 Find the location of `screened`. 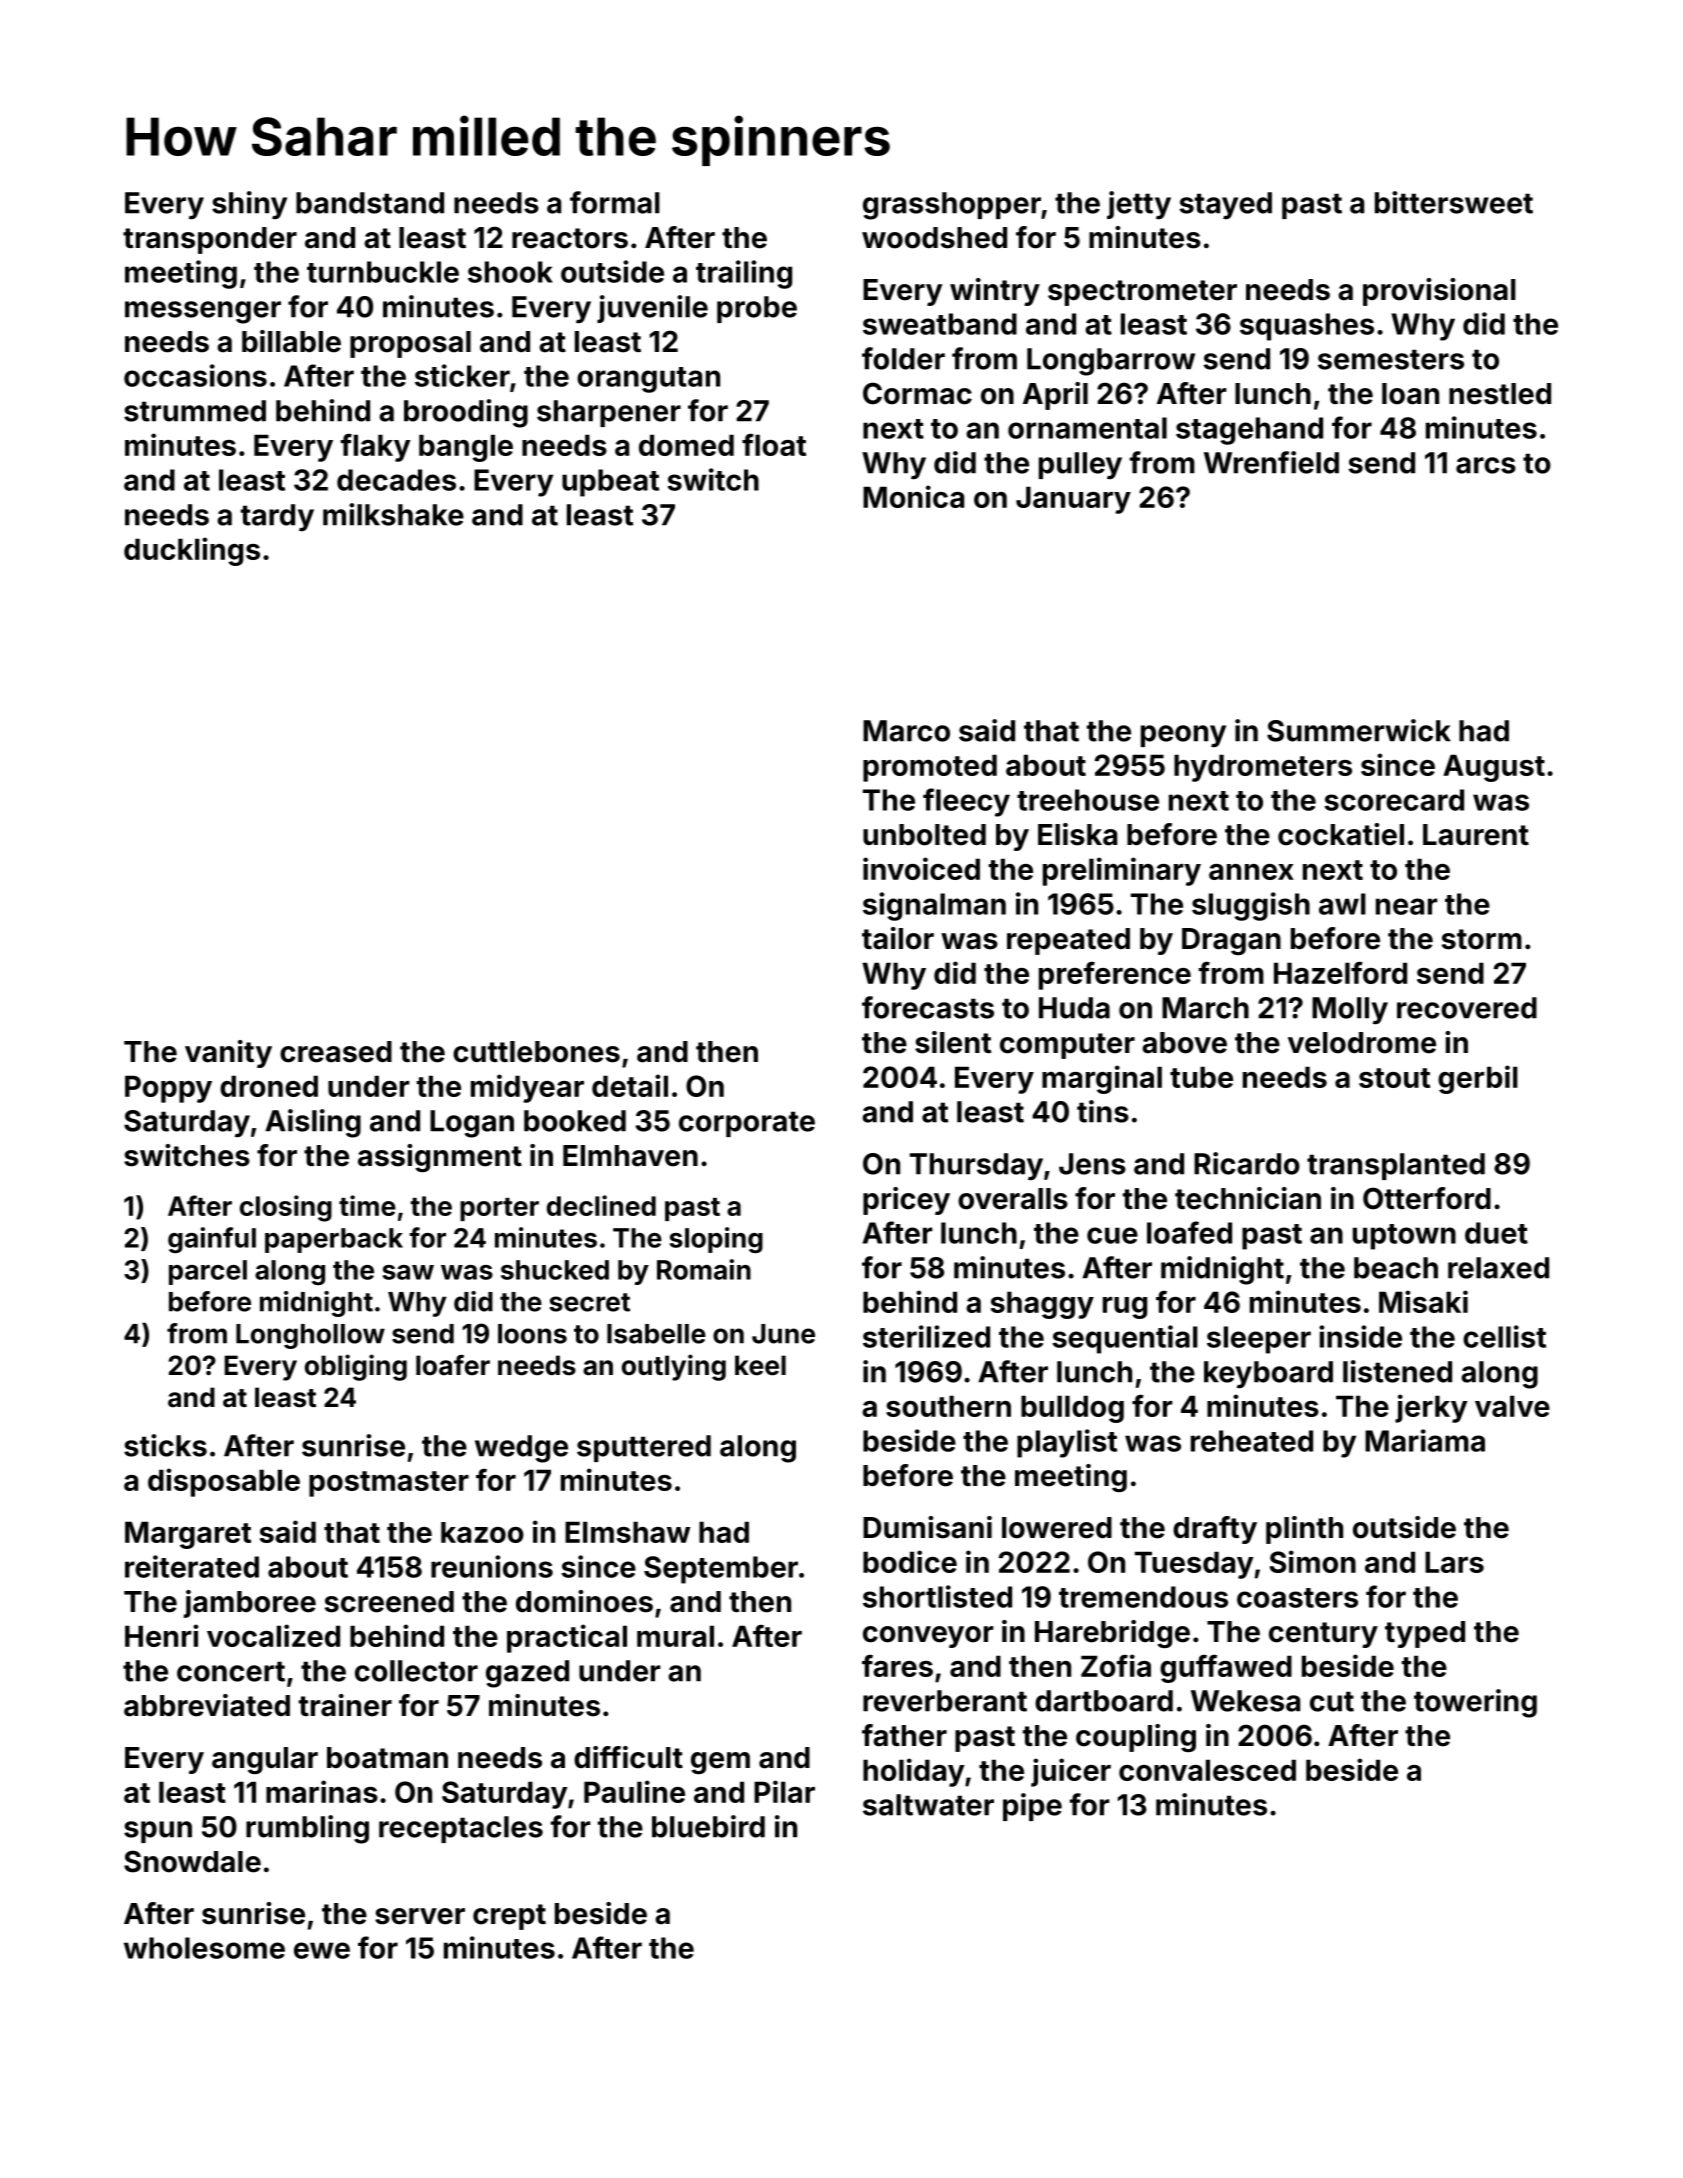

screened is located at coordinates (389, 1602).
